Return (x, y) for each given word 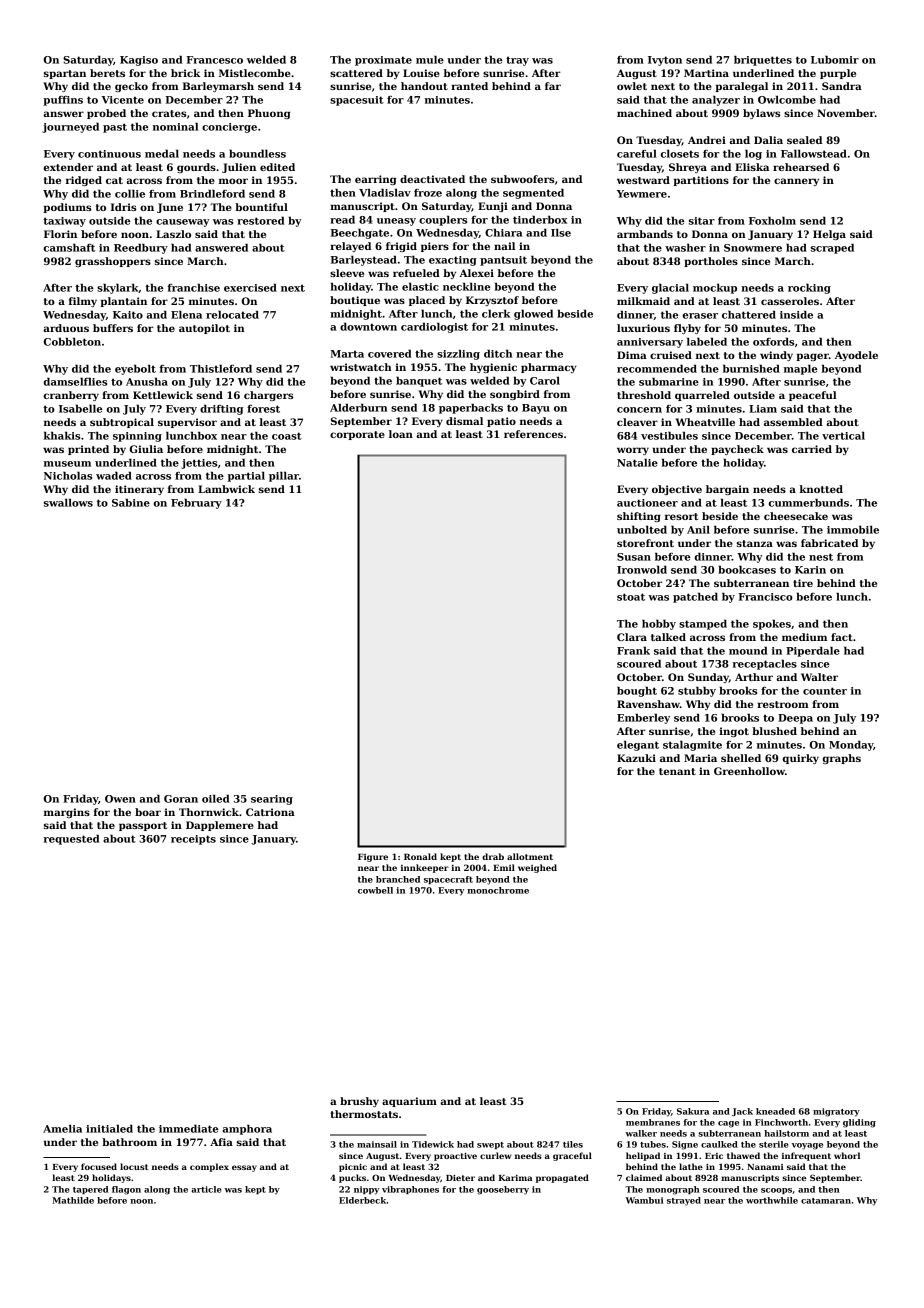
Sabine (131, 502)
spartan (65, 74)
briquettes (763, 60)
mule (430, 59)
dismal (464, 421)
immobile (853, 529)
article (206, 1189)
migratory (836, 1112)
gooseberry (503, 1190)
